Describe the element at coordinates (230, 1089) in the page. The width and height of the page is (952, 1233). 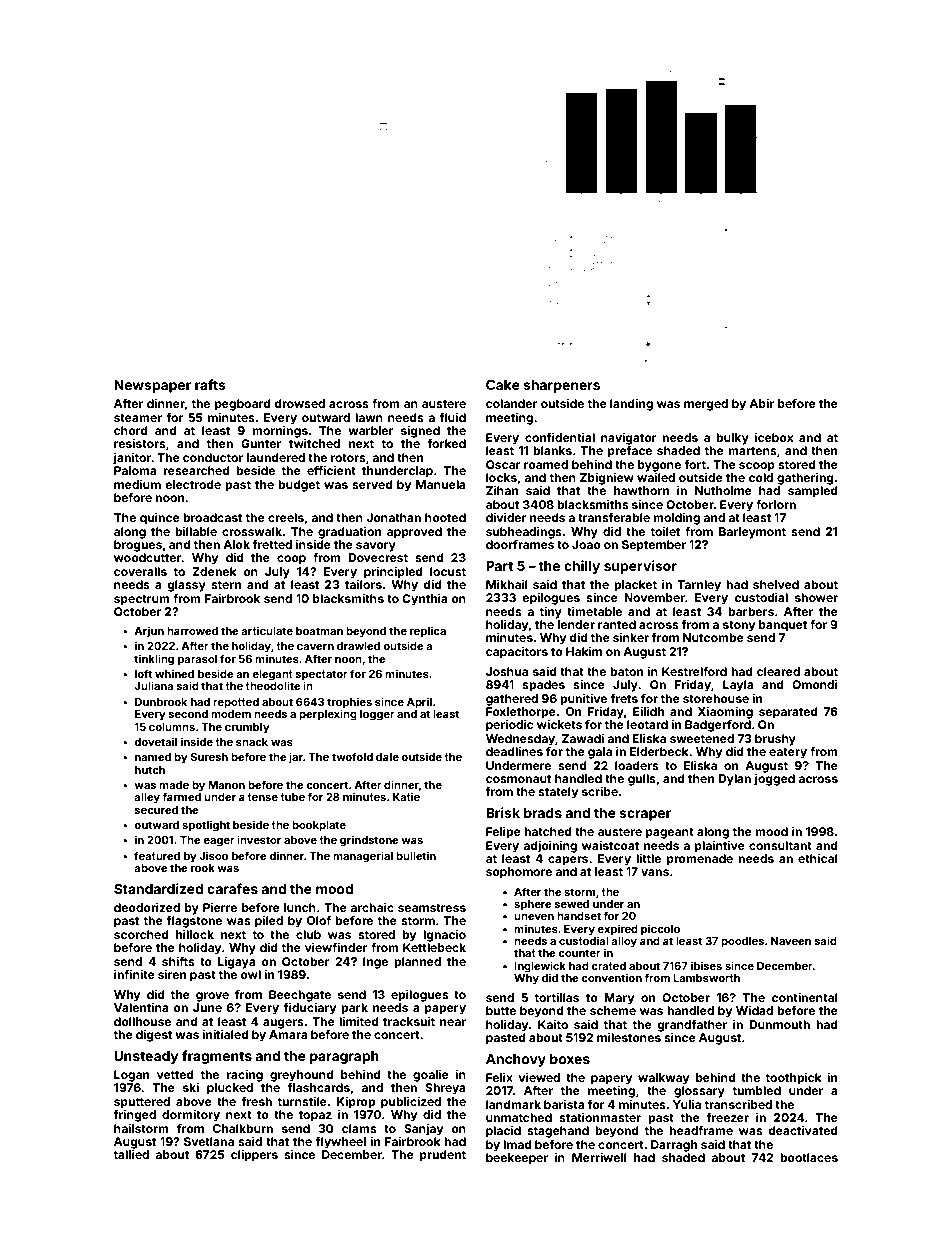
I see `plucked` at that location.
